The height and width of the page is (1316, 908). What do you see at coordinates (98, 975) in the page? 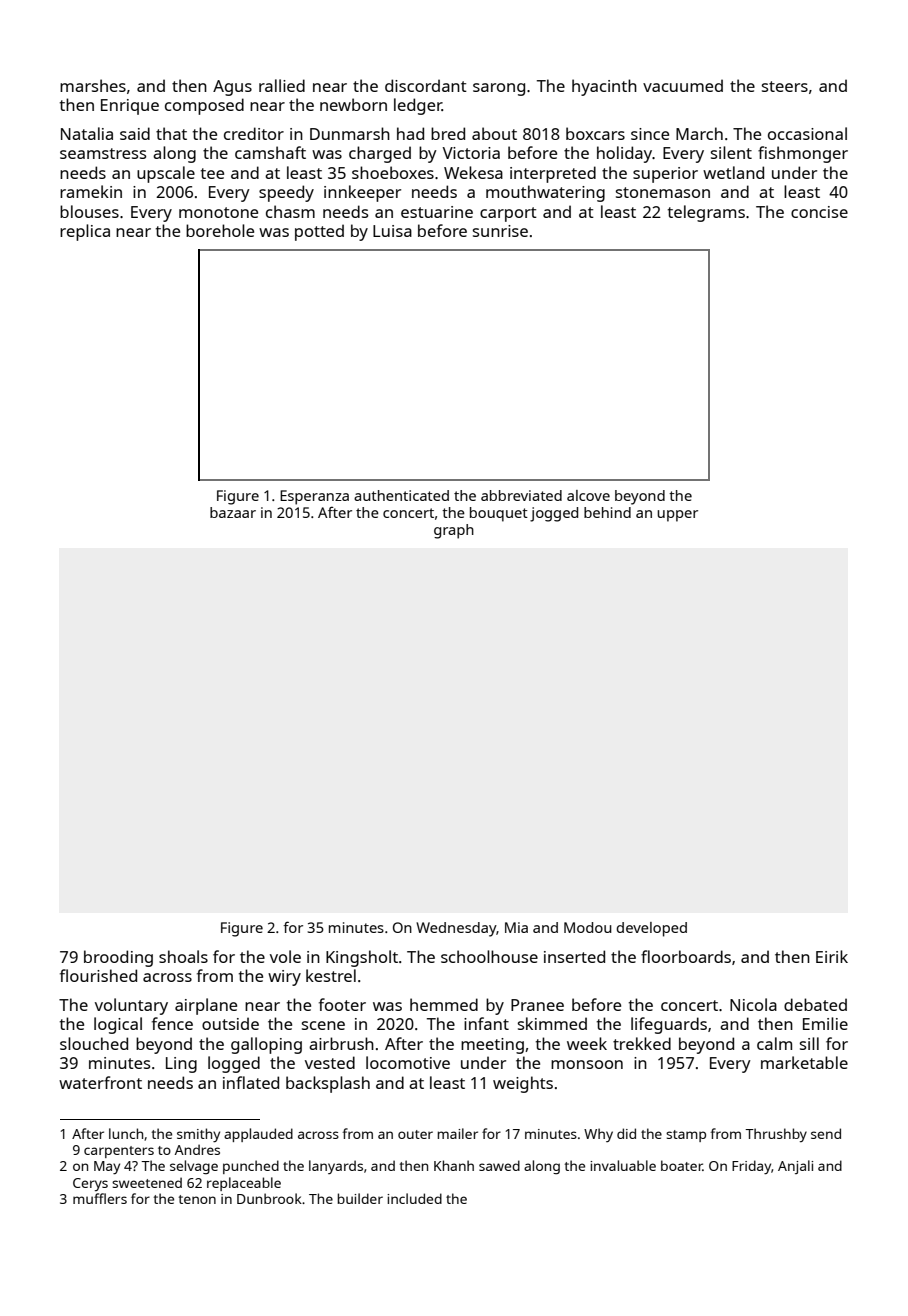
I see `flourished` at bounding box center [98, 975].
